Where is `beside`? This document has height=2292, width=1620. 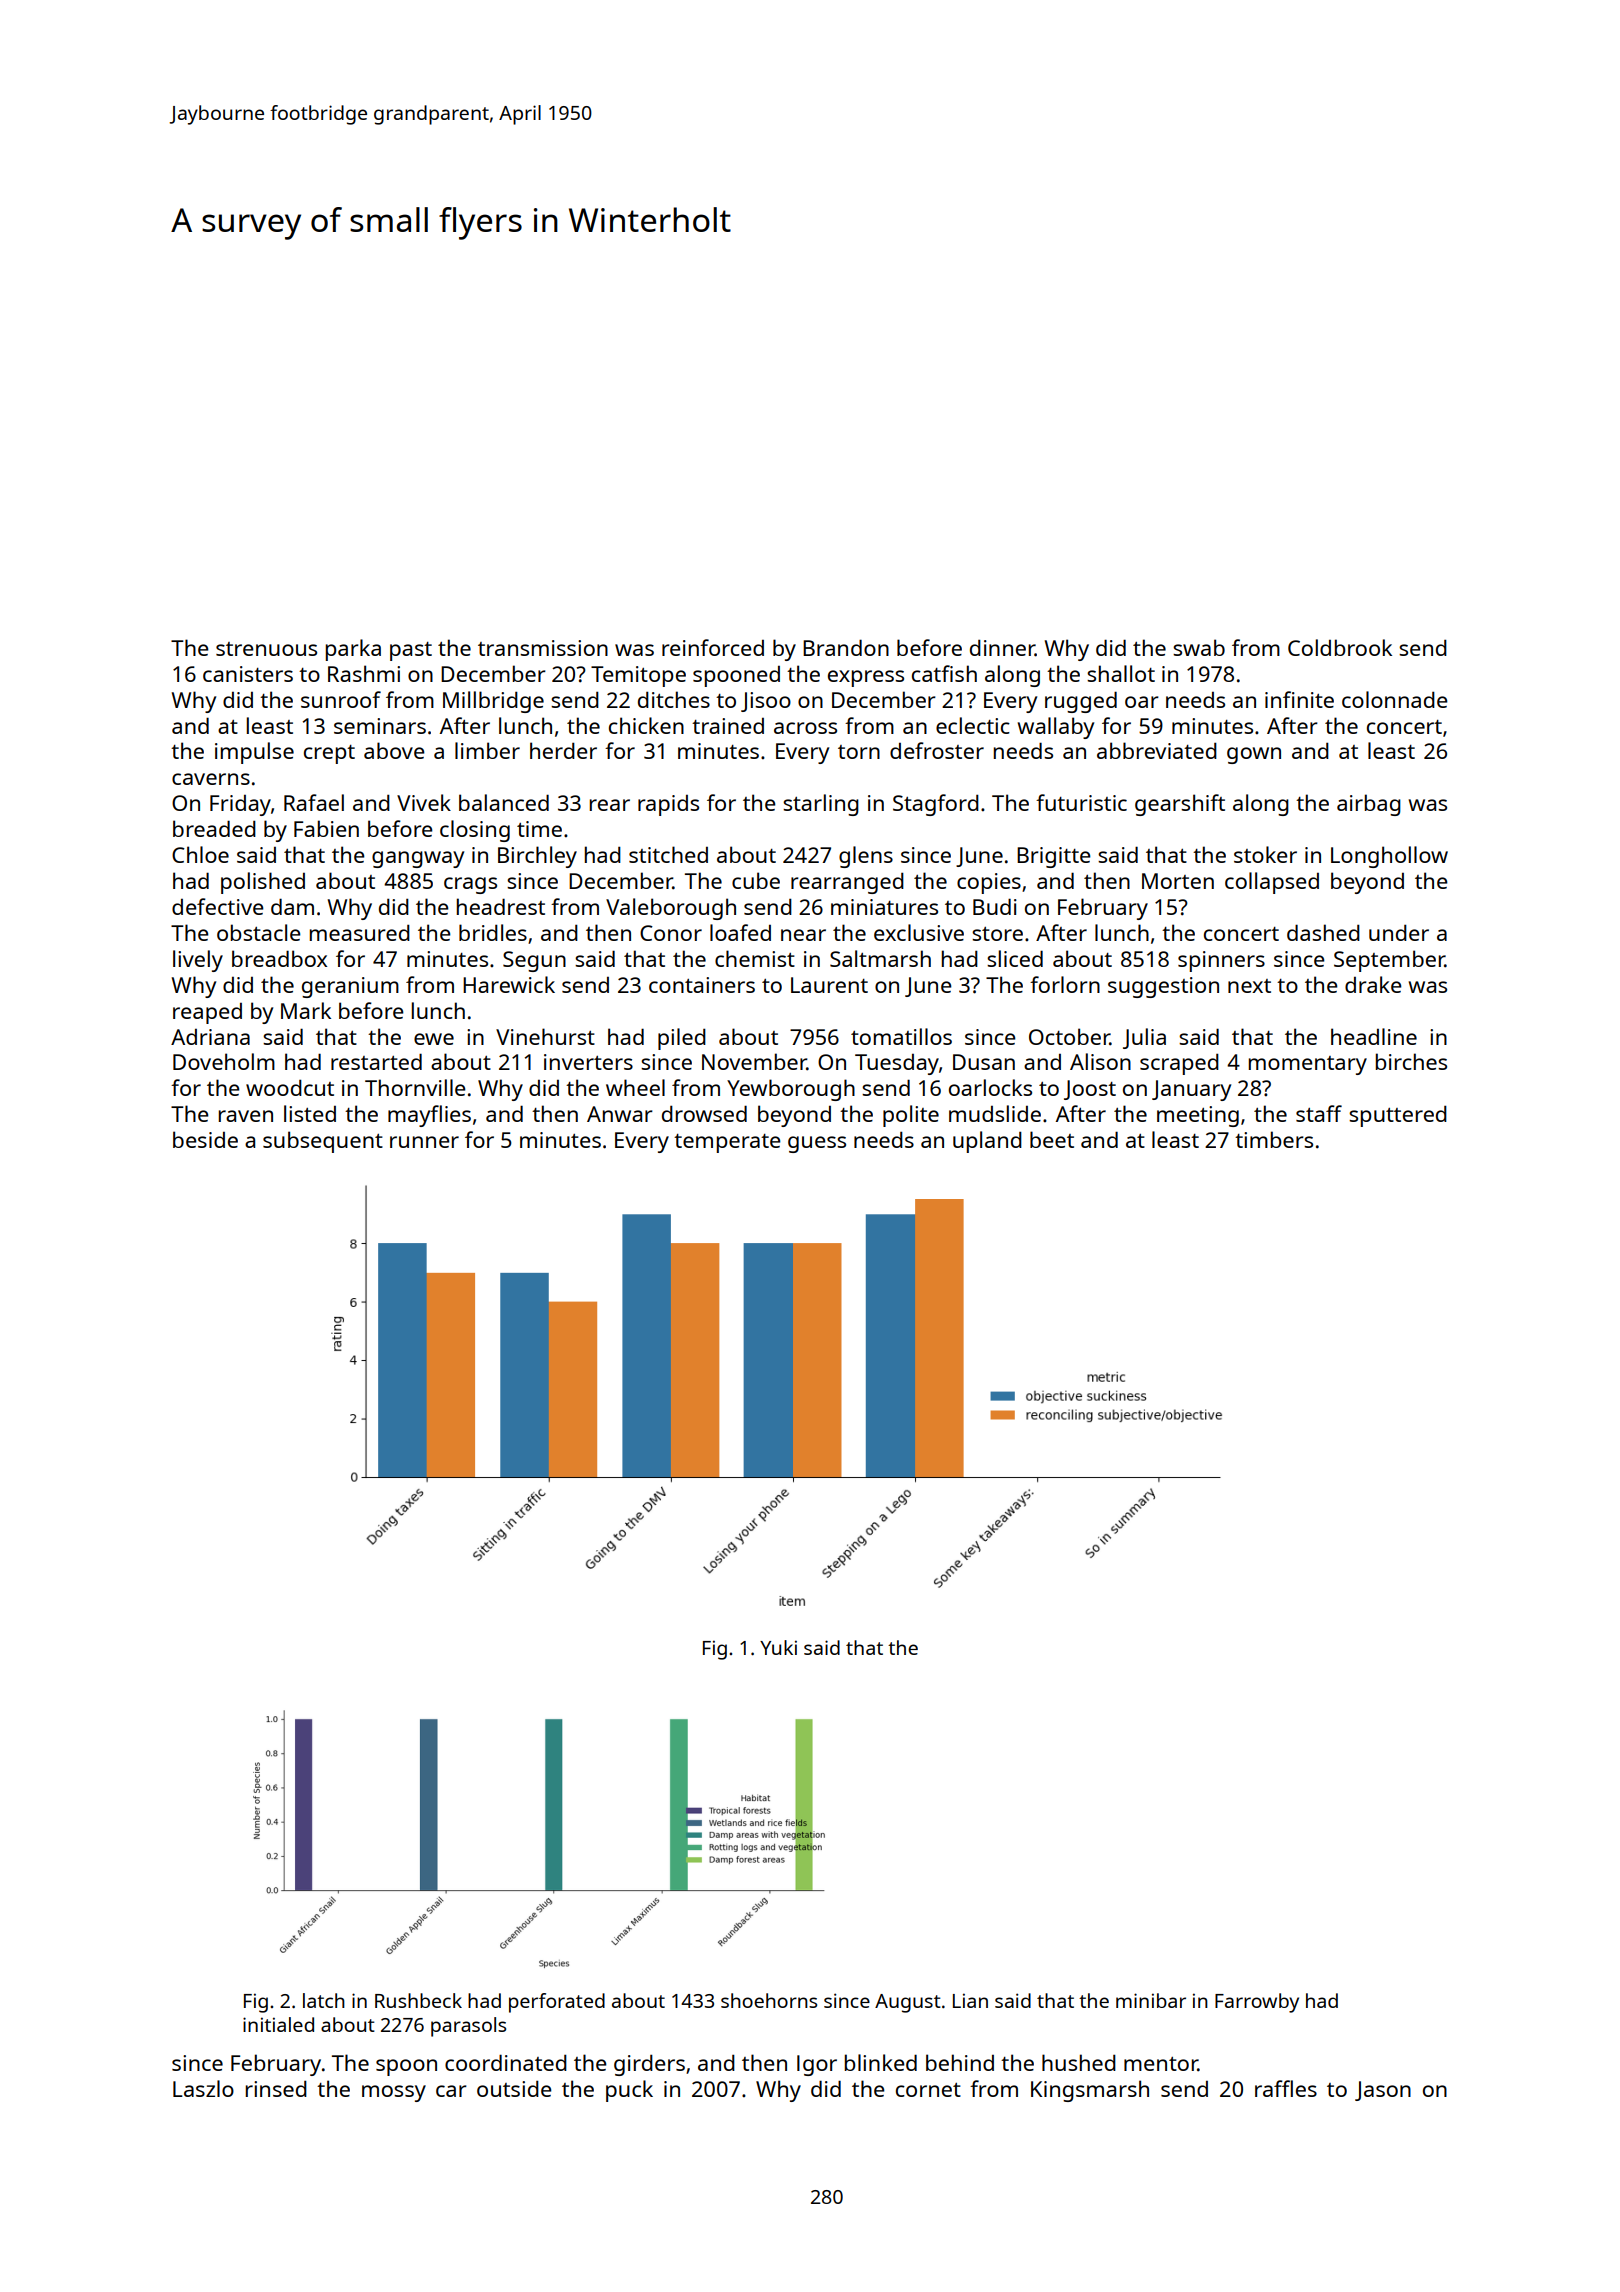 beside is located at coordinates (205, 1139).
